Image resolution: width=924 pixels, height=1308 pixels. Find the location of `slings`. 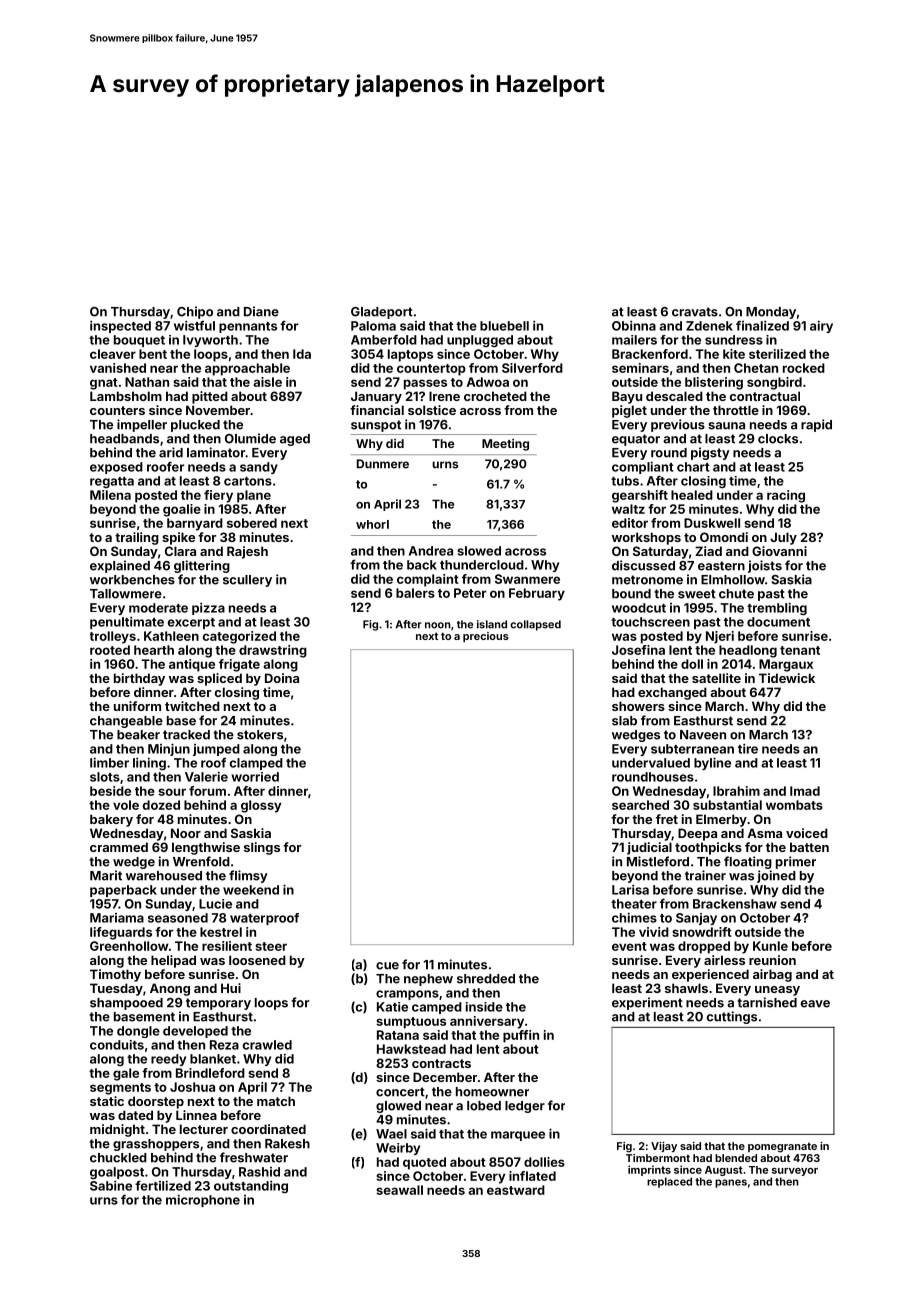

slings is located at coordinates (262, 848).
